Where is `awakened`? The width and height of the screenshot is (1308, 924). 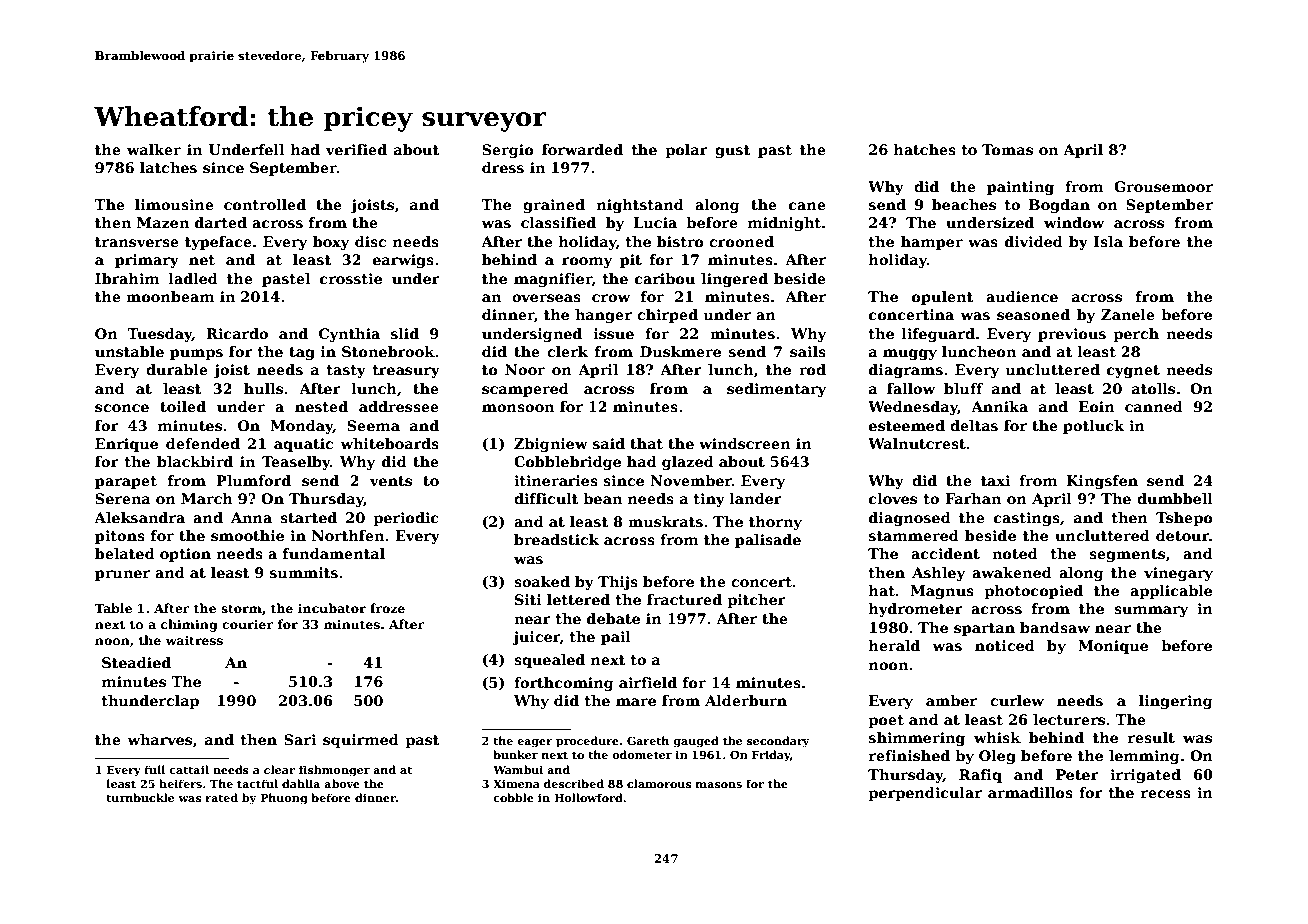 awakened is located at coordinates (1012, 572).
